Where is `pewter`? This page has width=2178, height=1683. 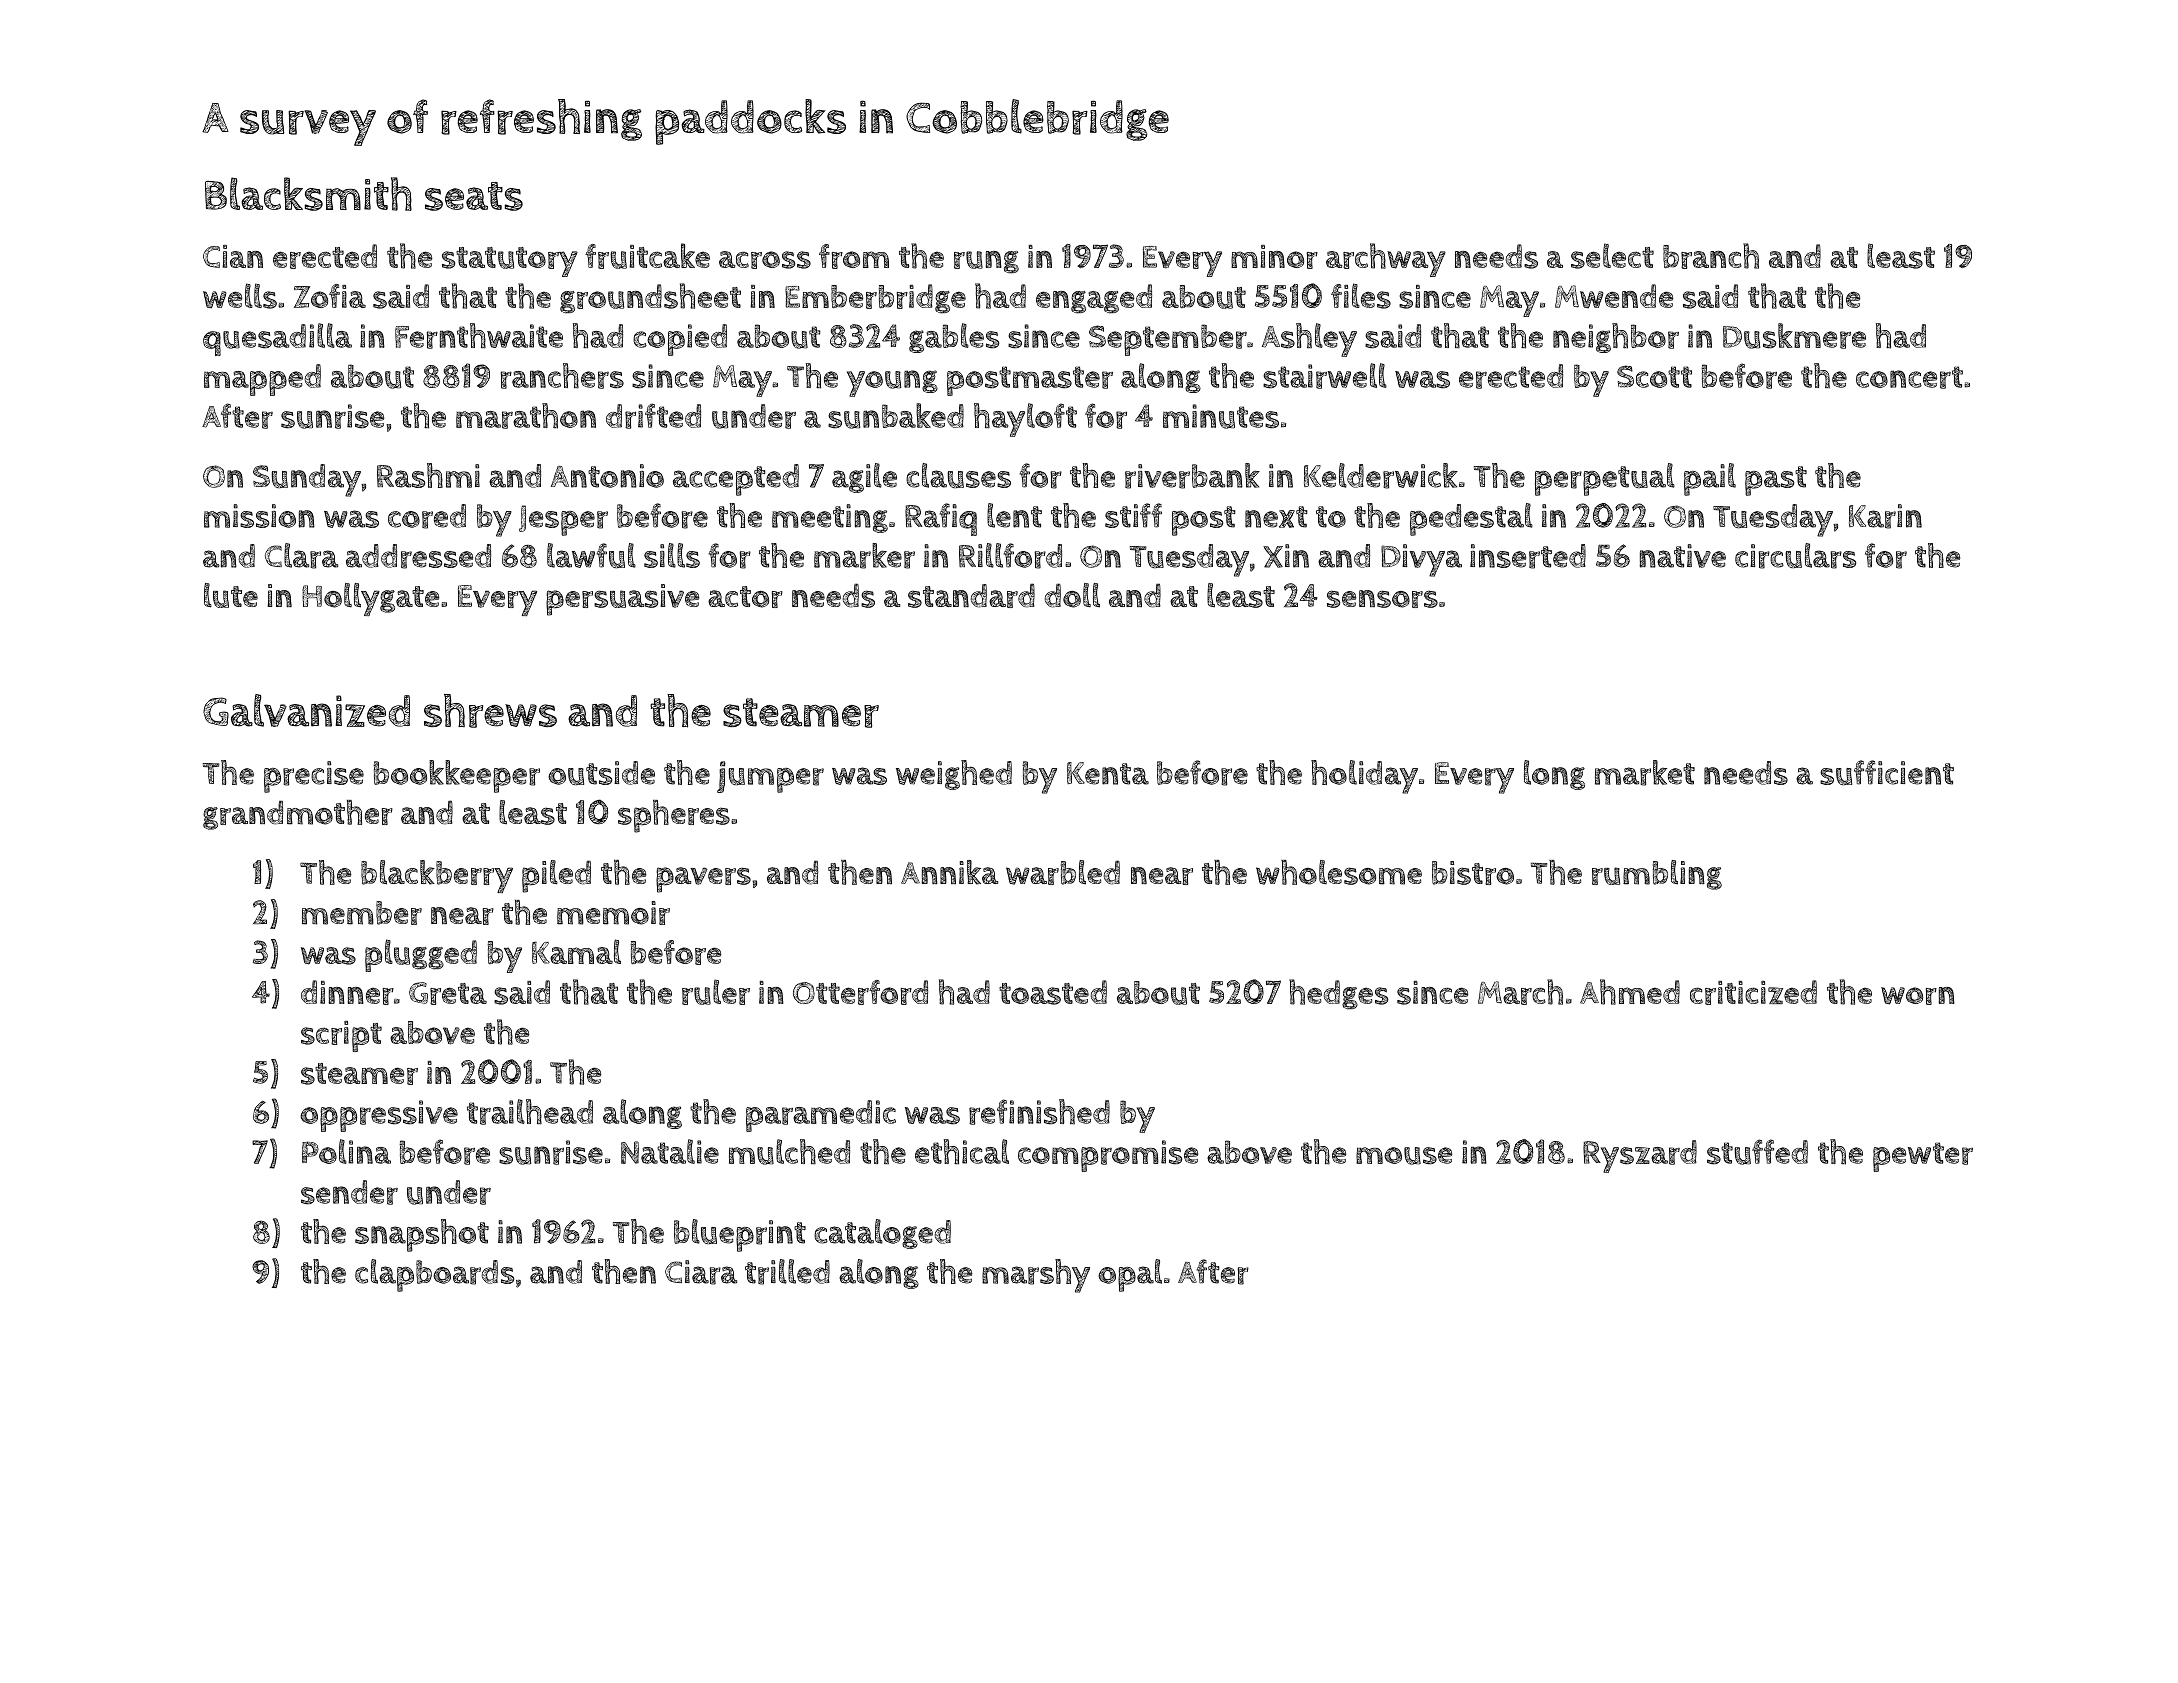
pewter is located at coordinates (1923, 1157).
